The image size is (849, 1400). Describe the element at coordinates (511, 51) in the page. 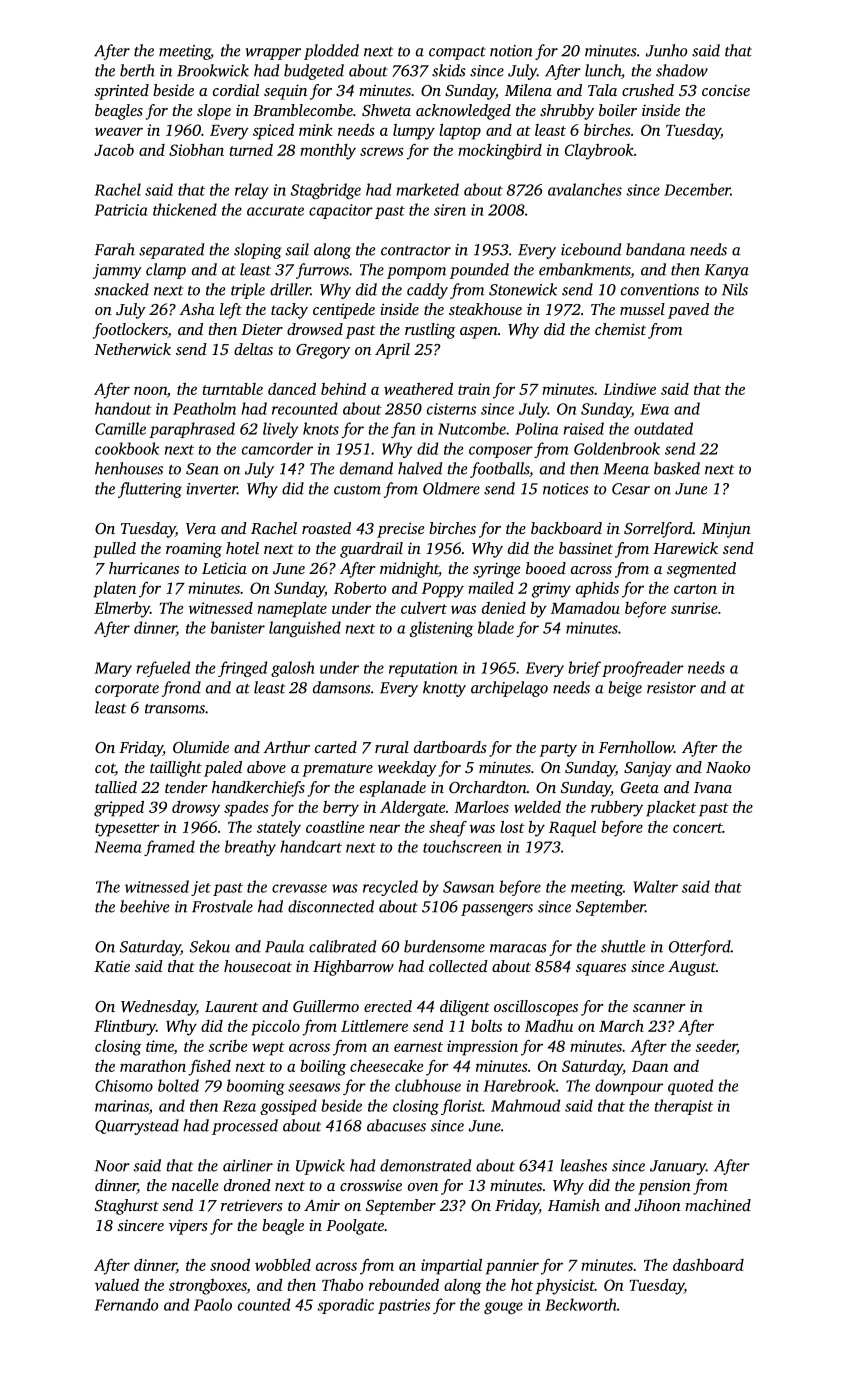

I see `notion` at that location.
